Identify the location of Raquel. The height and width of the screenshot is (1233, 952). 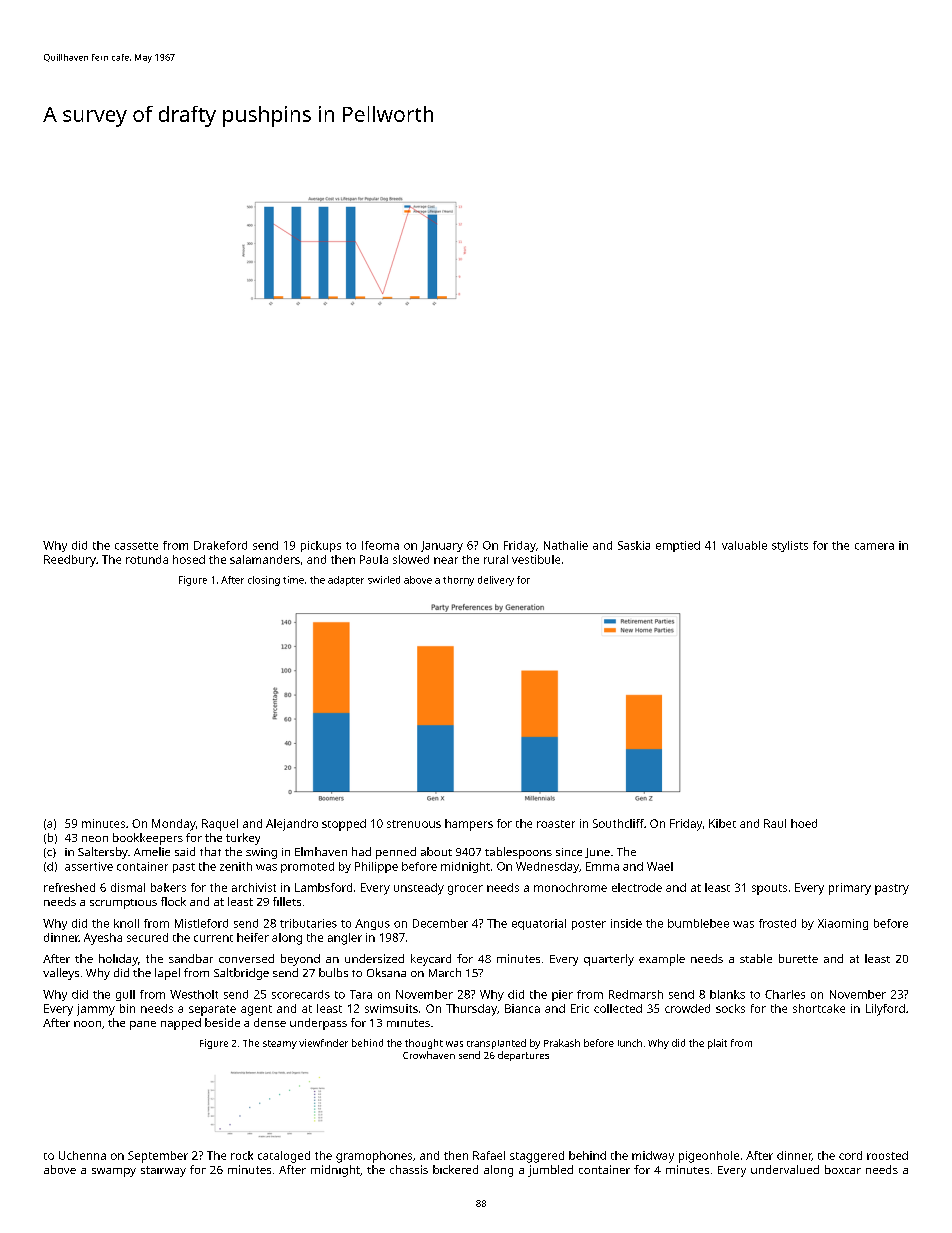
(220, 825).
